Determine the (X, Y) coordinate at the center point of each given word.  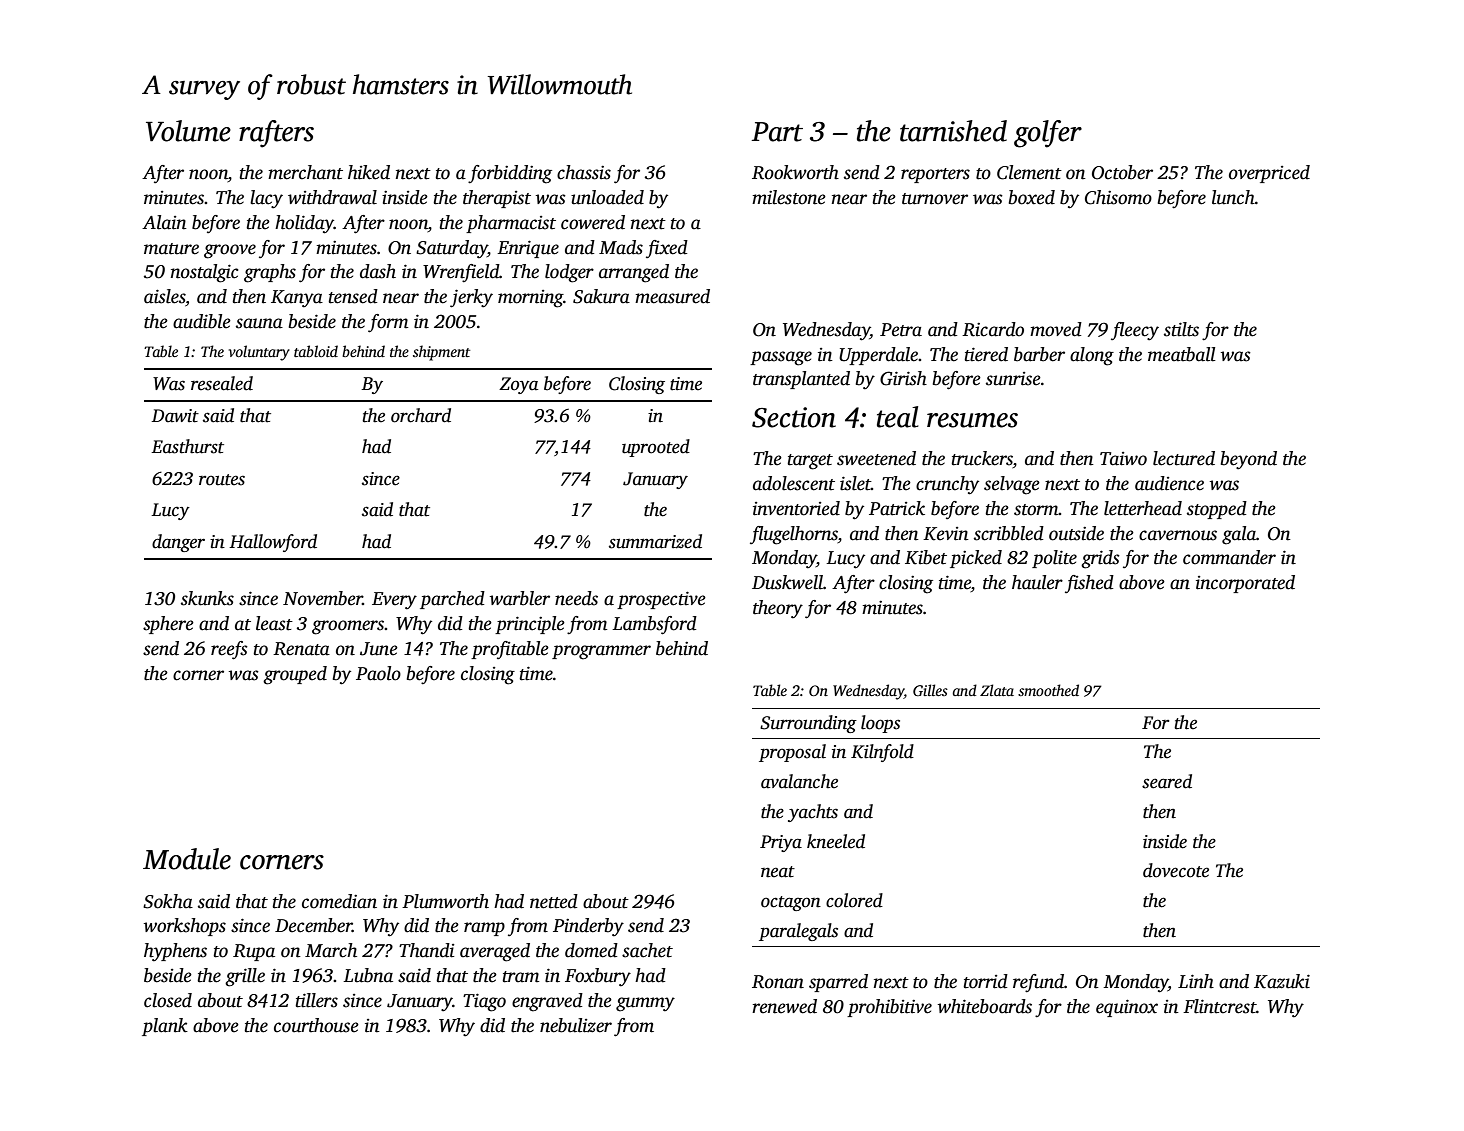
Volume (188, 131)
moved (1056, 329)
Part (777, 132)
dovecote (1176, 870)
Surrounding (808, 724)
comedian (339, 901)
